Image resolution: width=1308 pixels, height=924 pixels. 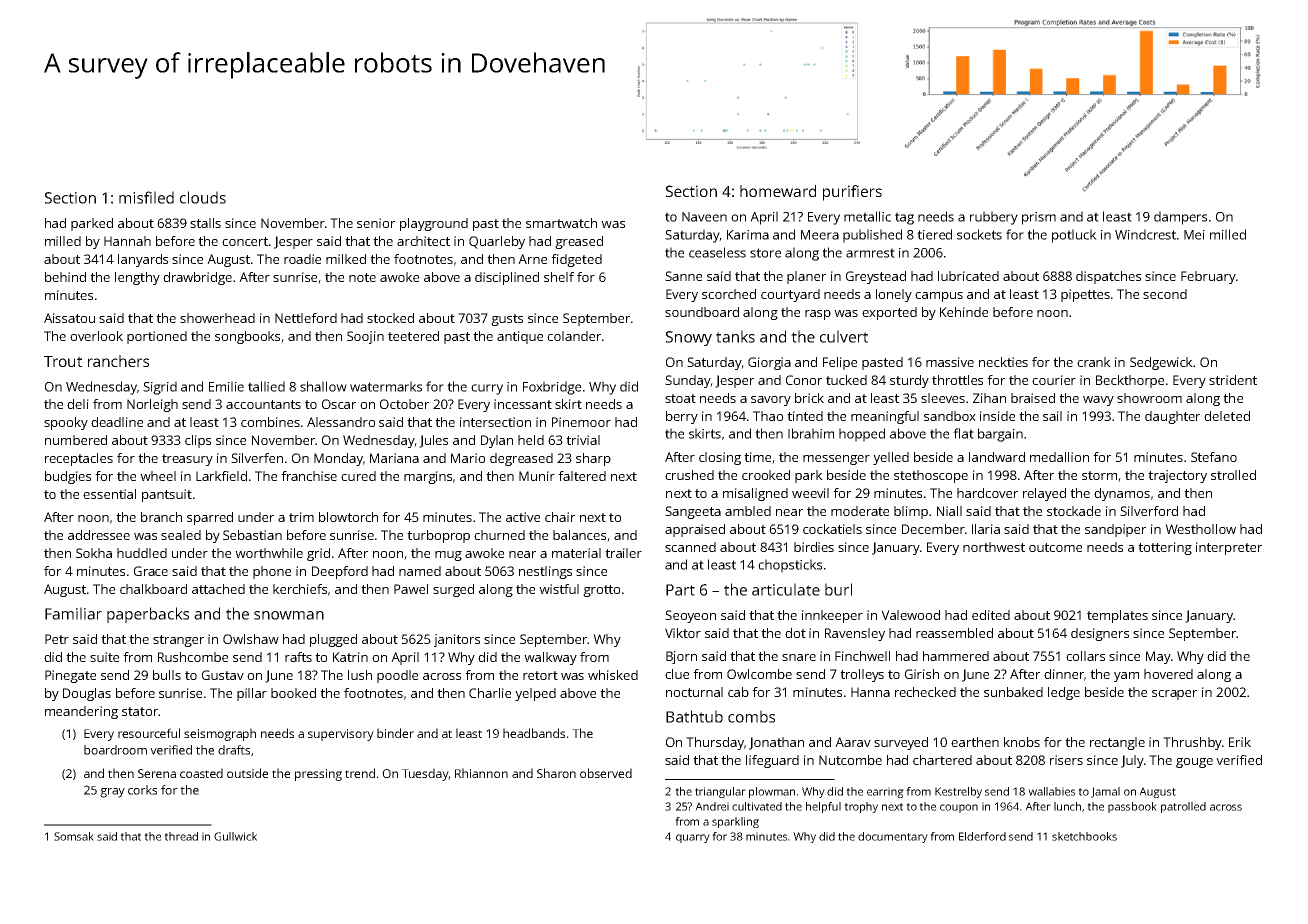 I want to click on Somsak, so click(x=74, y=836).
